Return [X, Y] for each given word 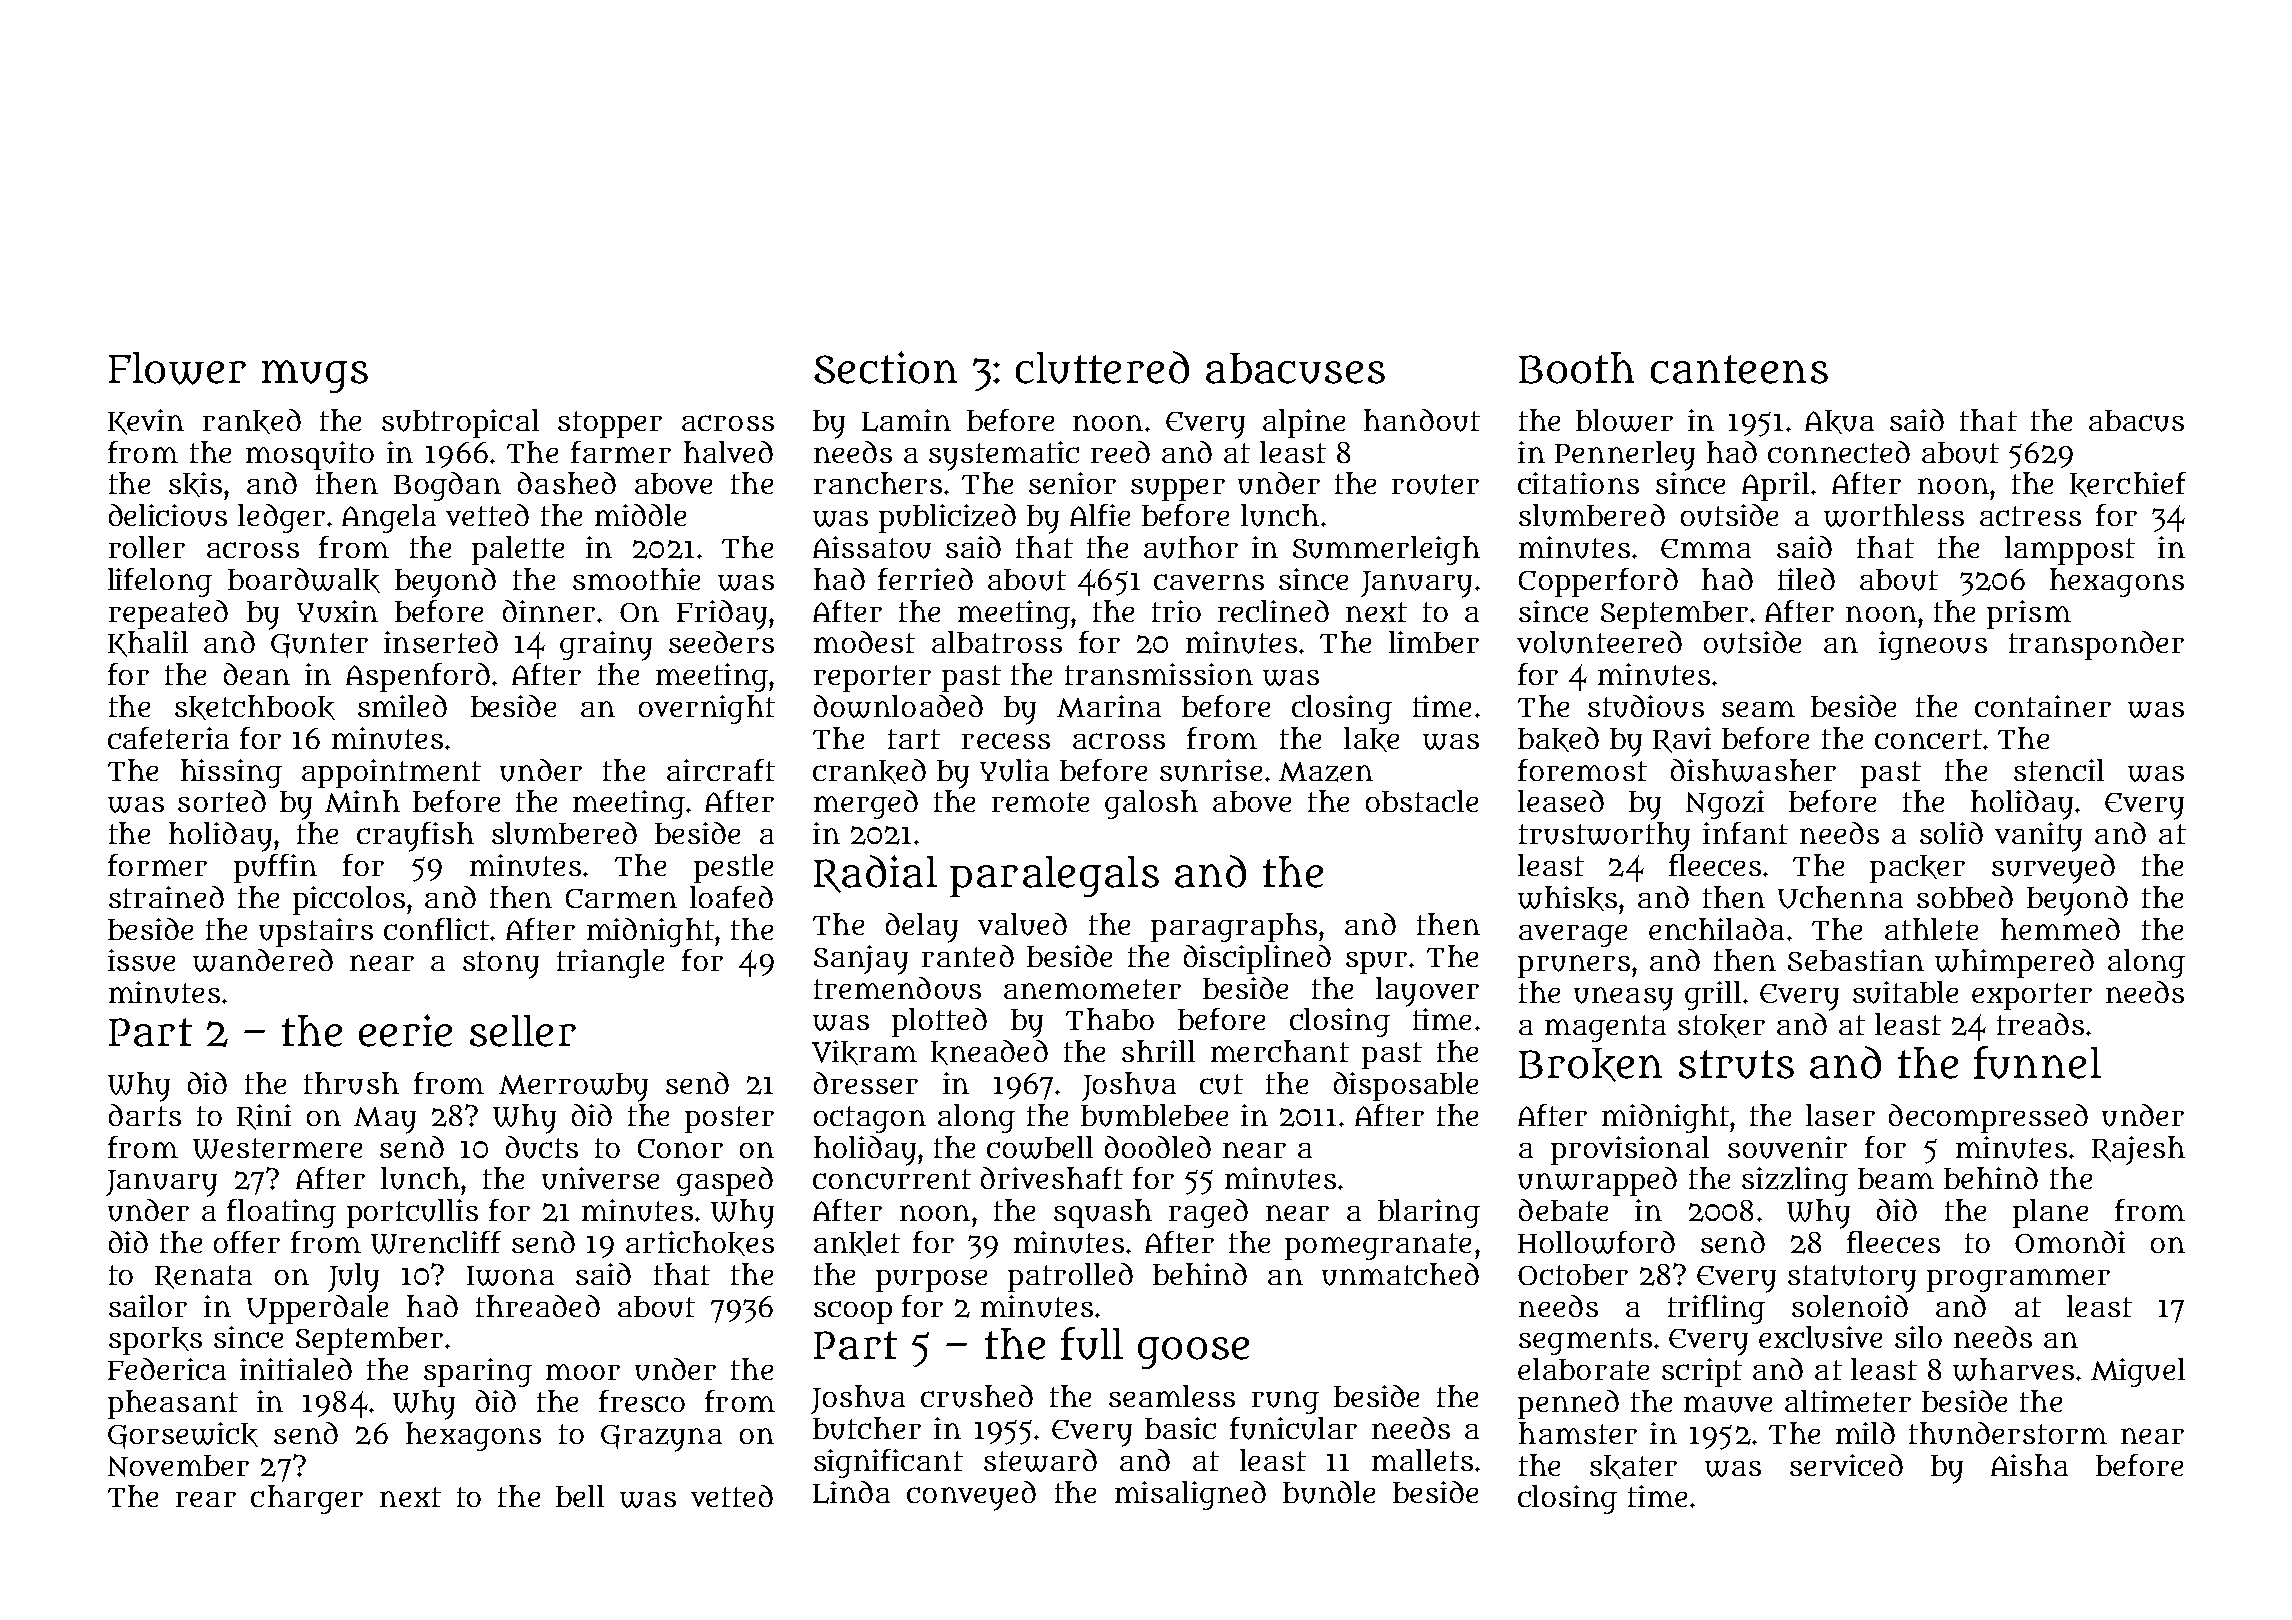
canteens [1739, 369]
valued [1022, 924]
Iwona [510, 1276]
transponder [2096, 645]
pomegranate [1378, 1246]
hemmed [2060, 929]
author [1191, 547]
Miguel [2138, 1372]
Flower [177, 368]
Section [885, 367]
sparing [478, 1372]
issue [141, 960]
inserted [441, 642]
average [1573, 936]
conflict [436, 929]
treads [2040, 1024]
